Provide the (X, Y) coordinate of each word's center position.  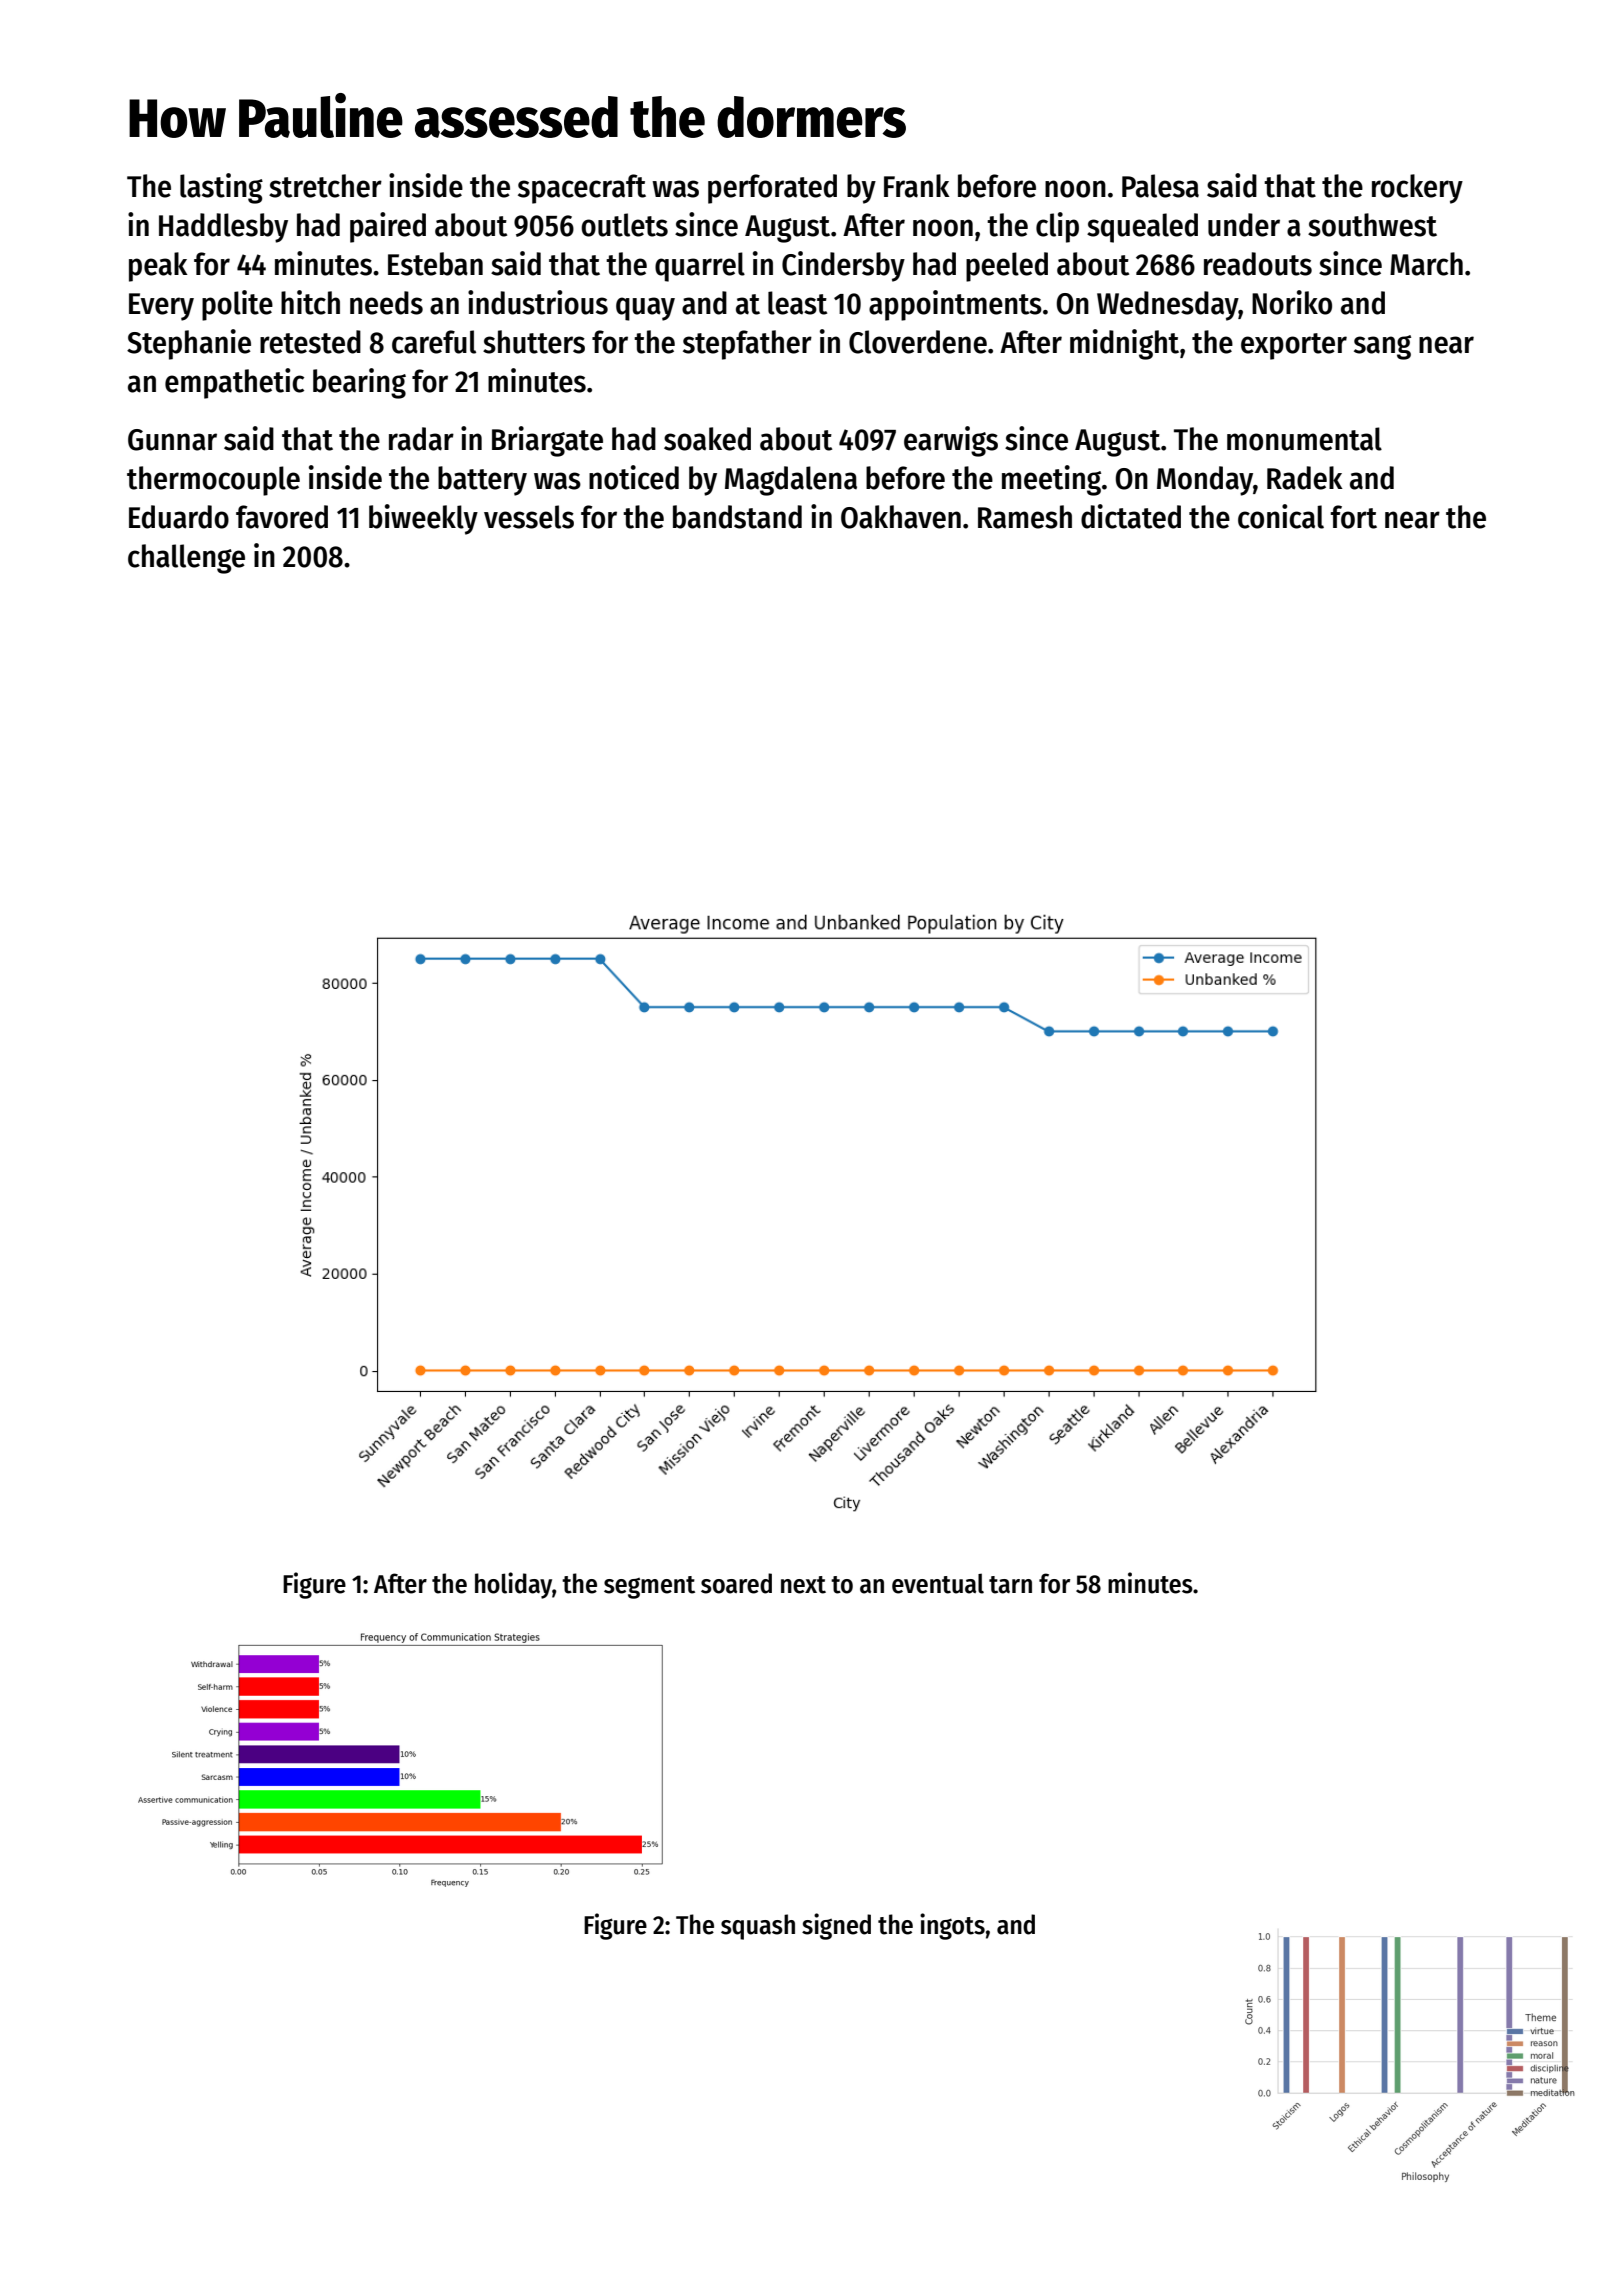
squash (758, 1927)
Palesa (1160, 186)
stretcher (325, 186)
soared (736, 1583)
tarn (1010, 1585)
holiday (513, 1585)
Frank (917, 186)
